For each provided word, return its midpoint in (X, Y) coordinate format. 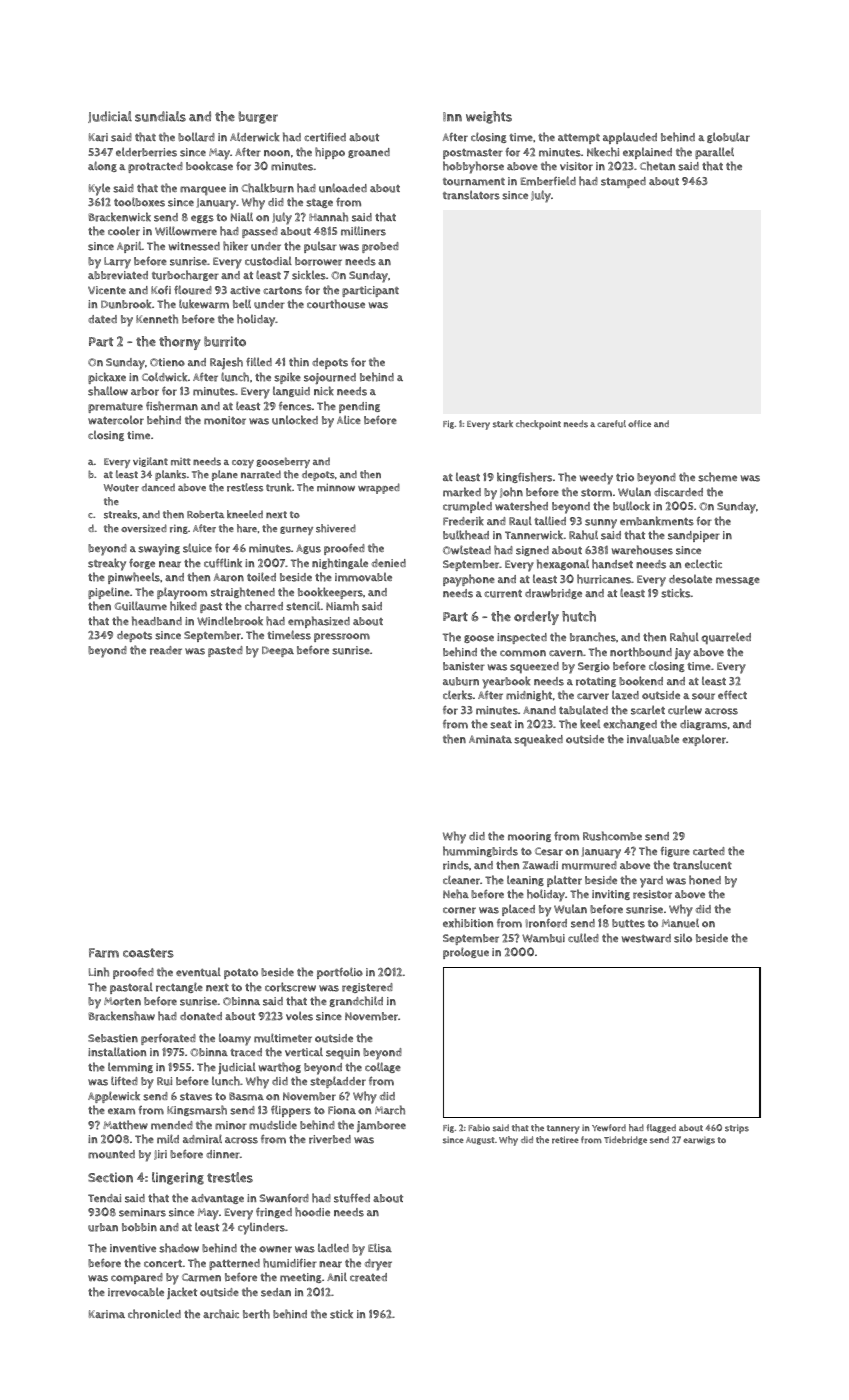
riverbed (330, 1139)
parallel (714, 153)
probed (380, 247)
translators (471, 195)
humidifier (290, 1263)
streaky (107, 564)
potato (241, 974)
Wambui (543, 938)
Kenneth (157, 319)
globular (728, 137)
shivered (336, 528)
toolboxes (139, 202)
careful (611, 424)
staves (196, 1097)
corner (459, 910)
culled (583, 938)
